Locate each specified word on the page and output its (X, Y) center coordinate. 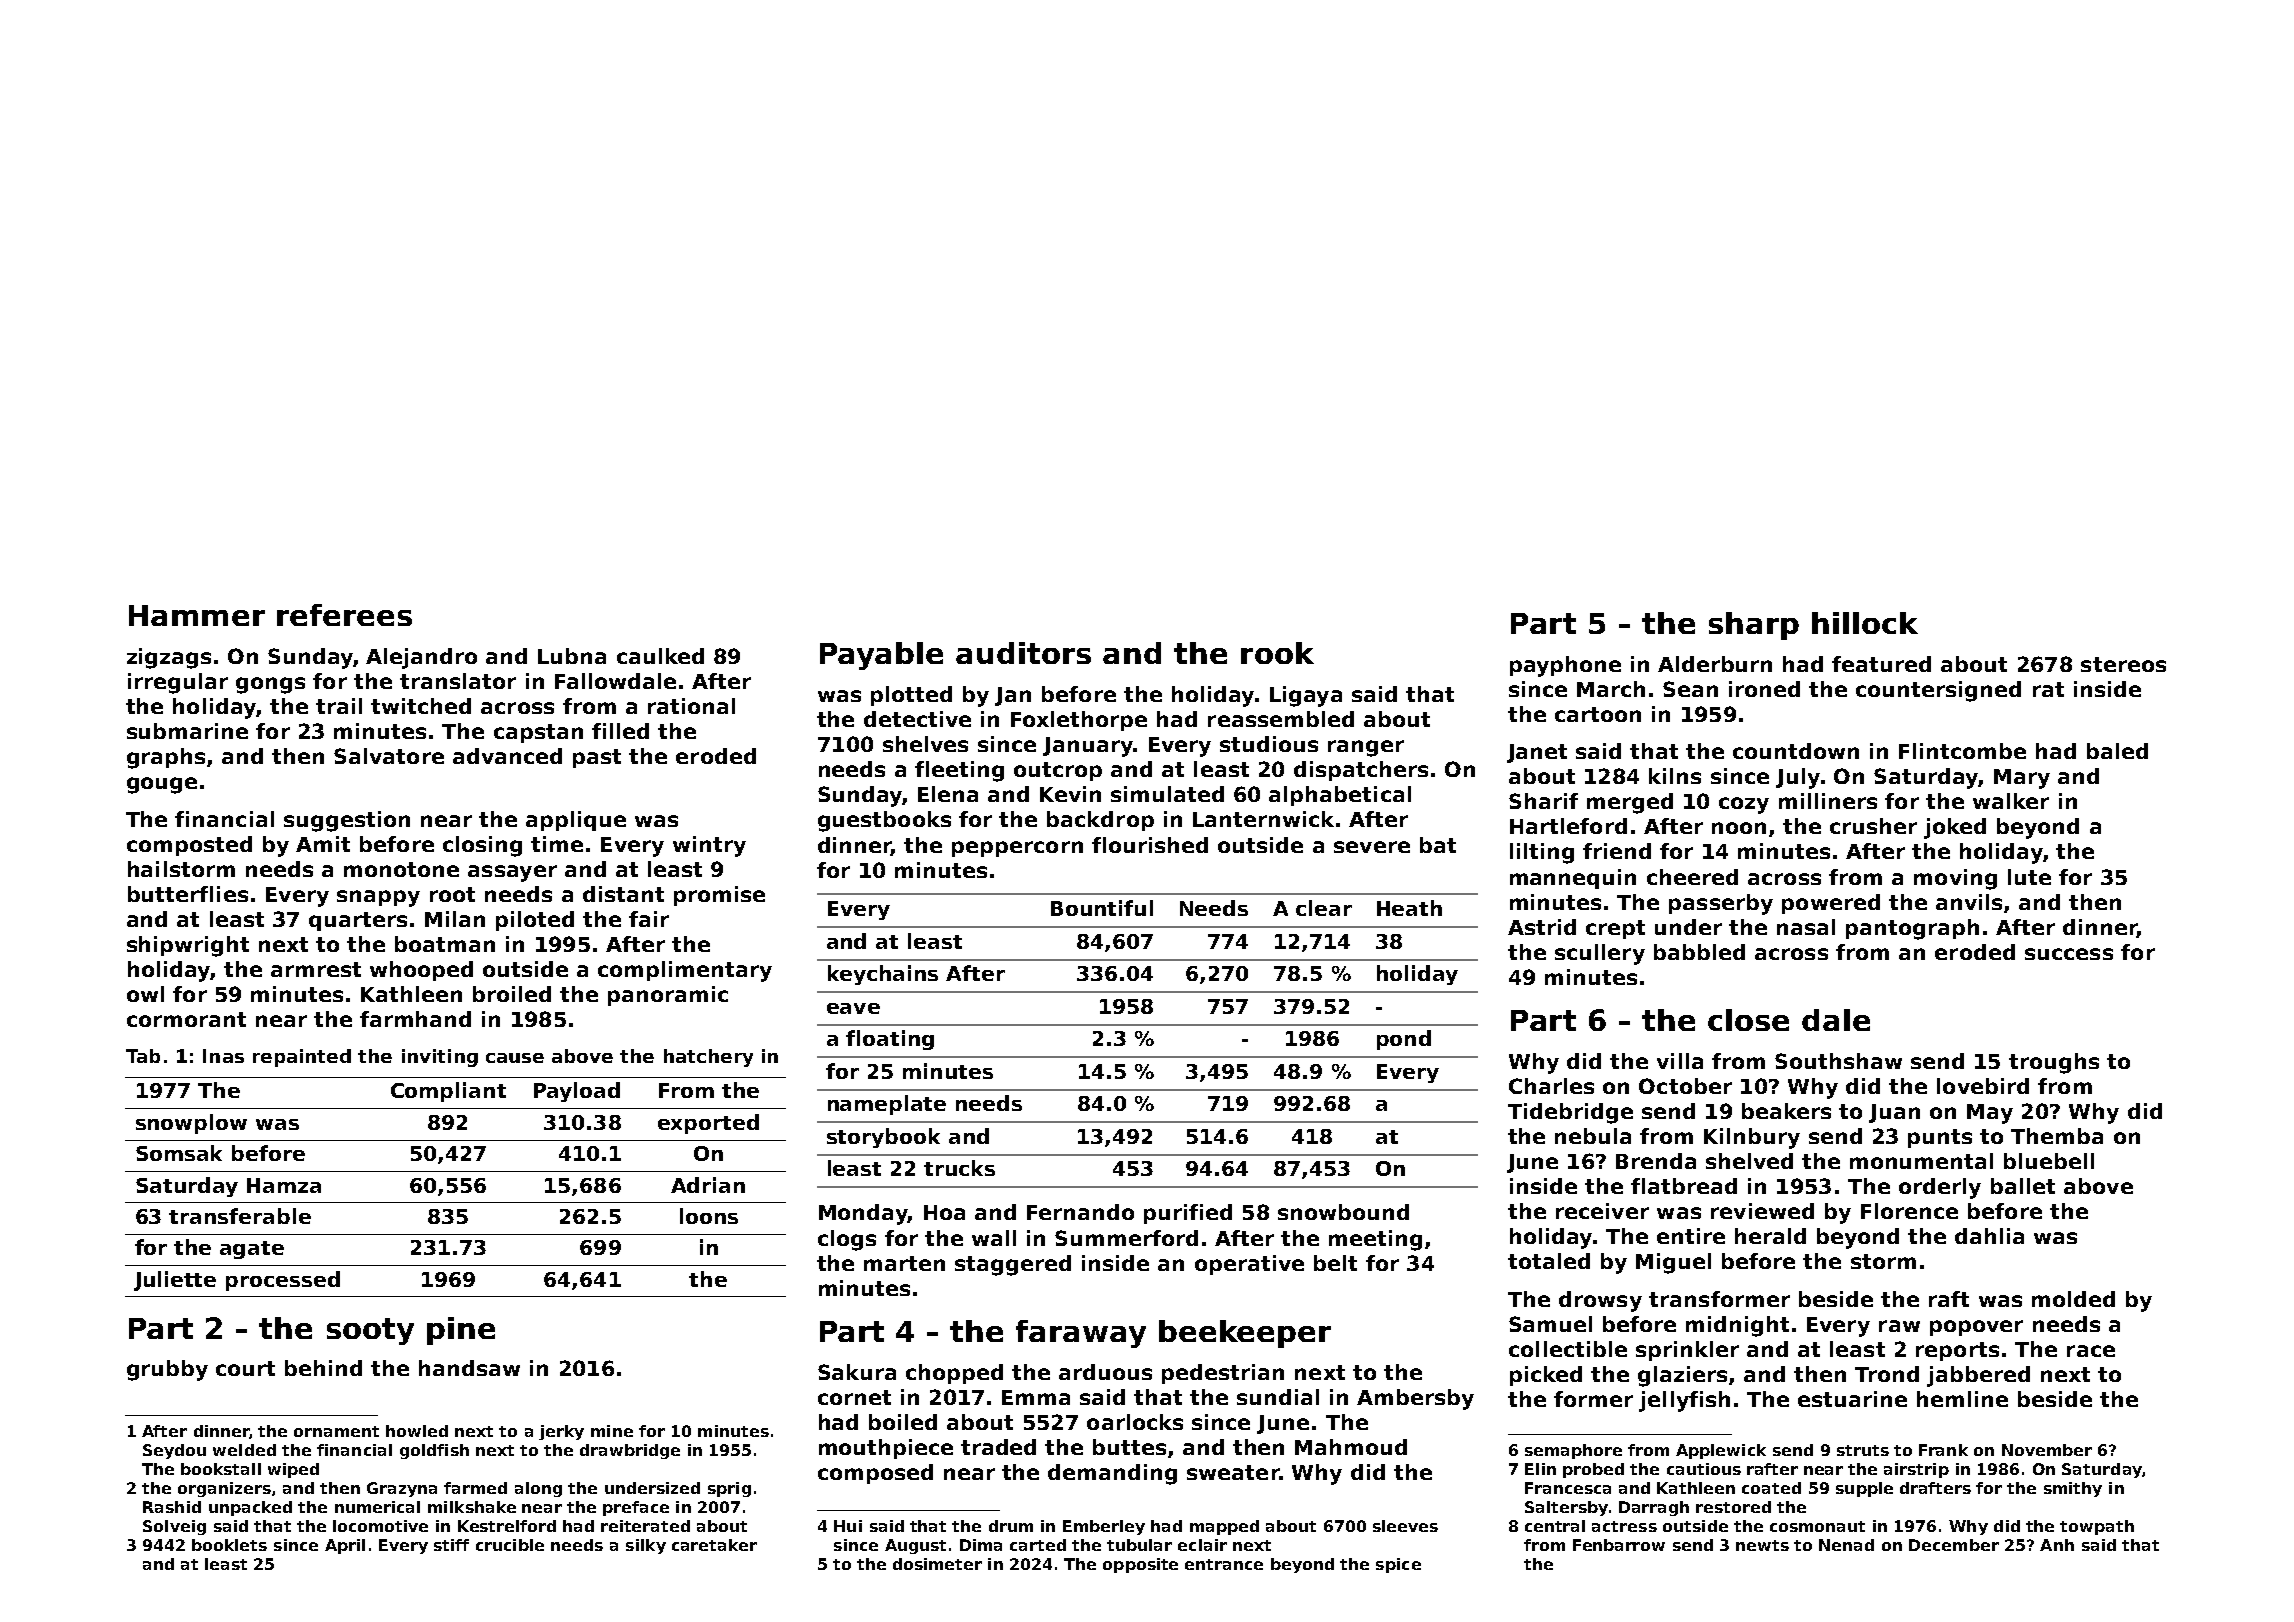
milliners (1828, 801)
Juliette (175, 1281)
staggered (1013, 1265)
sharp (1754, 626)
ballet (2023, 1186)
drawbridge (630, 1451)
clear (1324, 908)
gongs (270, 685)
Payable (881, 656)
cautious (1704, 1469)
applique (576, 821)
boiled (903, 1422)
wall (994, 1238)
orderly (1940, 1188)
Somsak (179, 1153)
